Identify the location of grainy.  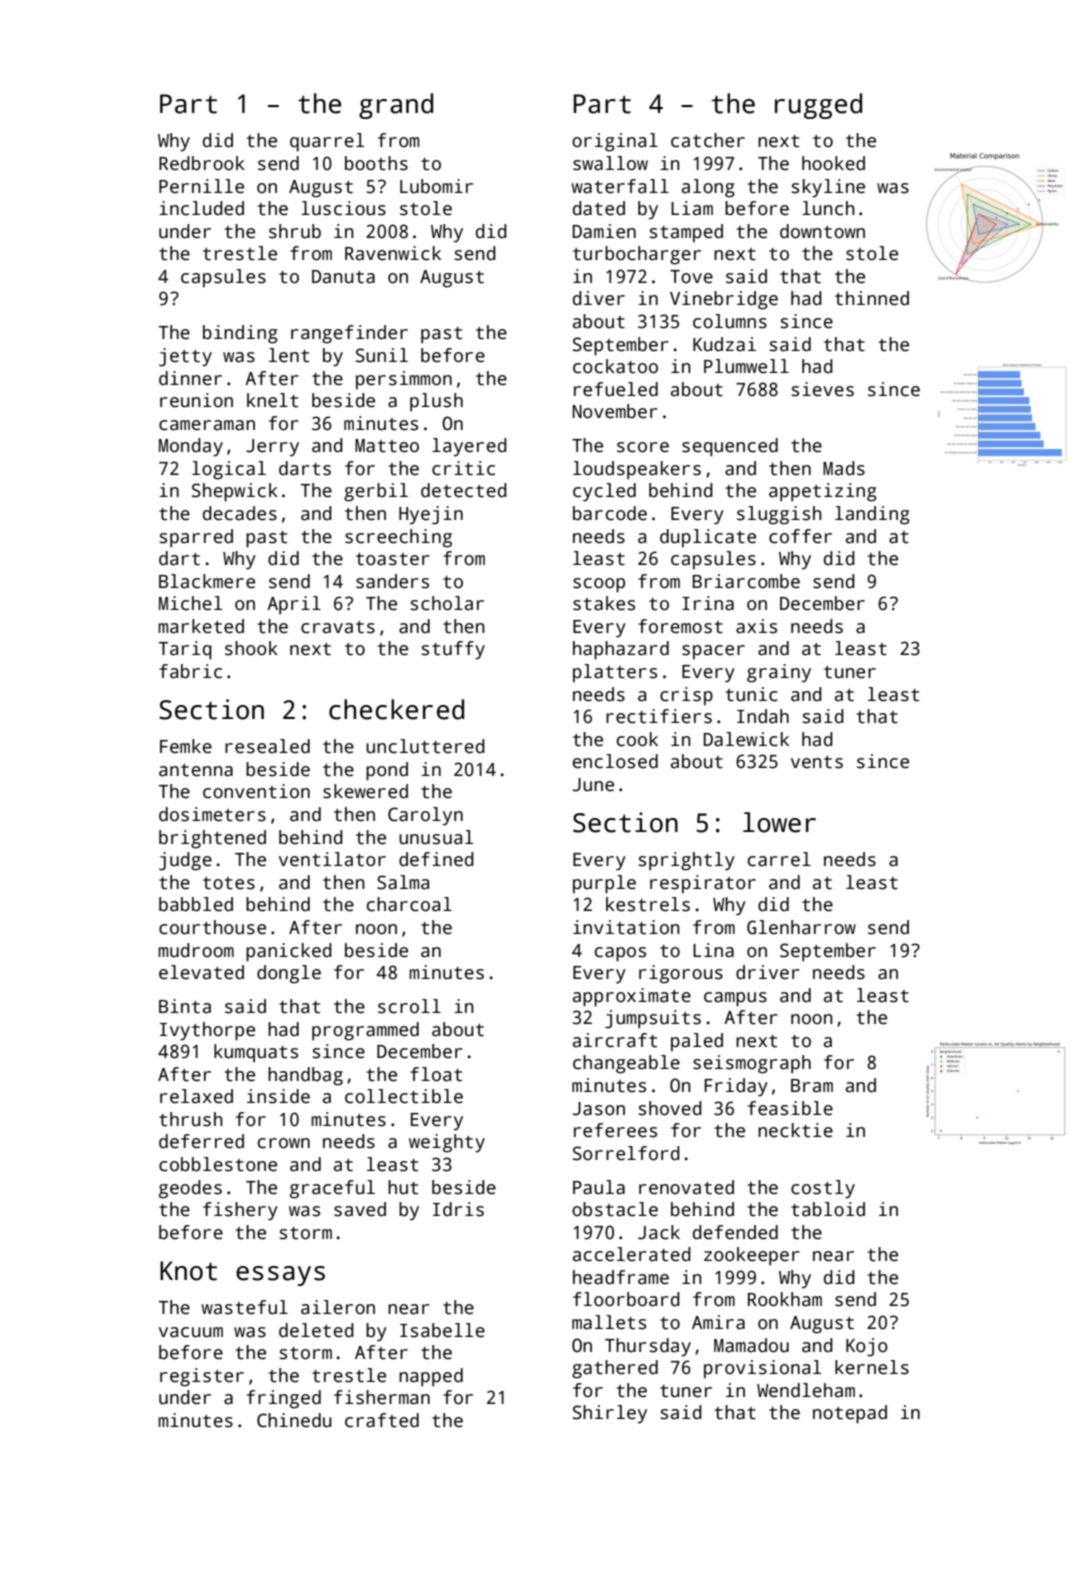
(779, 673).
